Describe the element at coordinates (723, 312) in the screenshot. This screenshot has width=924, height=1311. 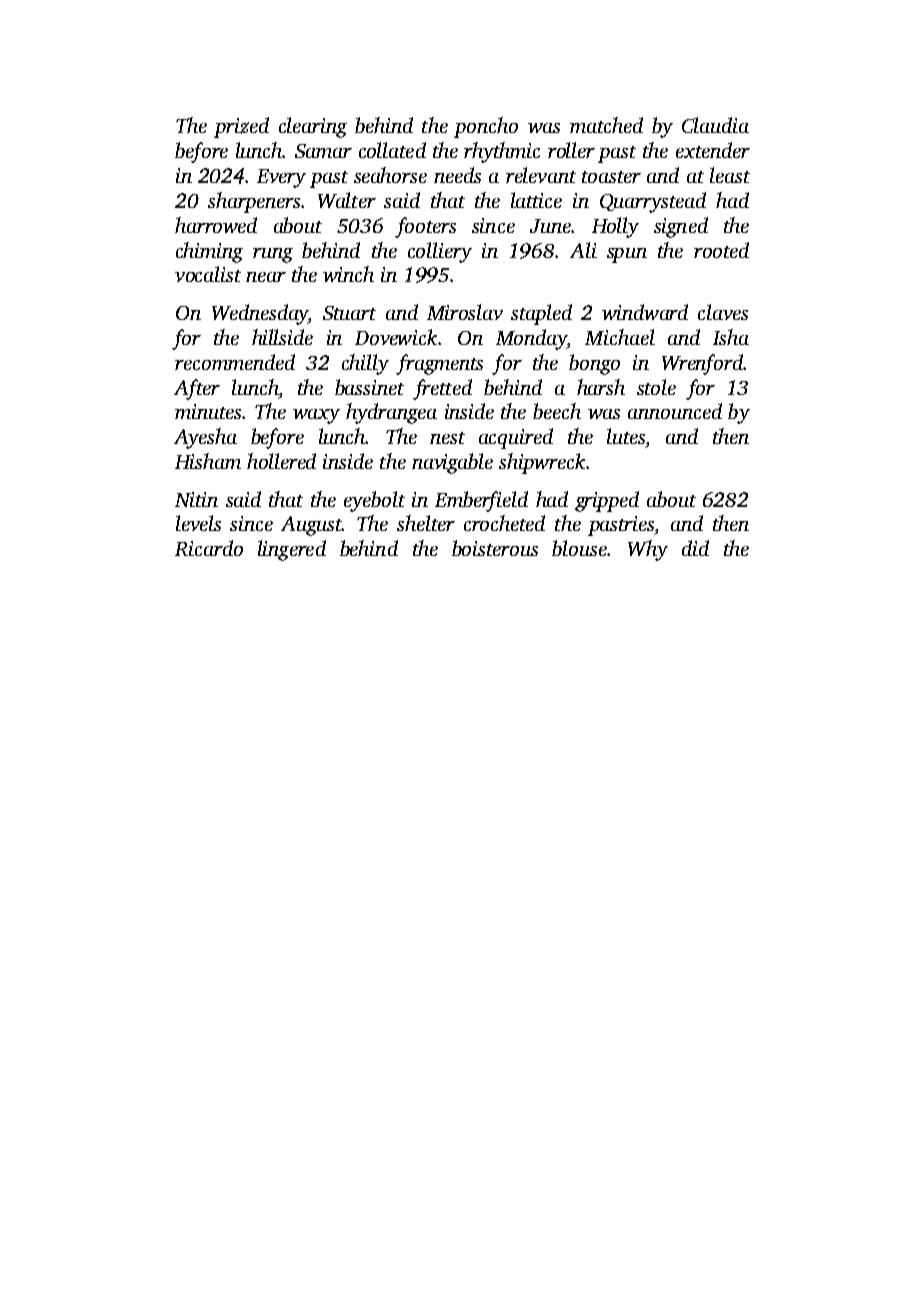
I see `claves` at that location.
